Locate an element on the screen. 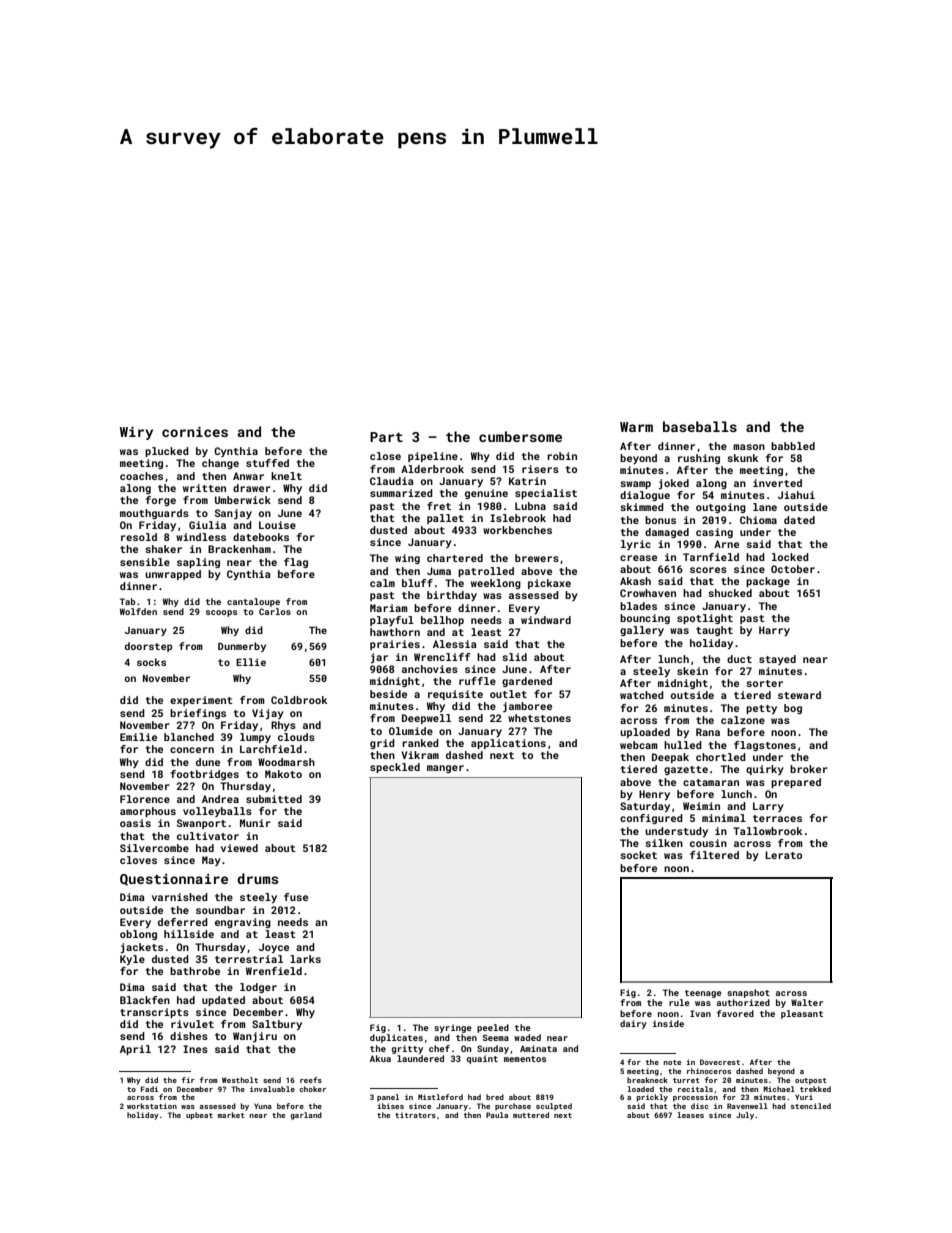 The image size is (952, 1233). submitted is located at coordinates (274, 799).
